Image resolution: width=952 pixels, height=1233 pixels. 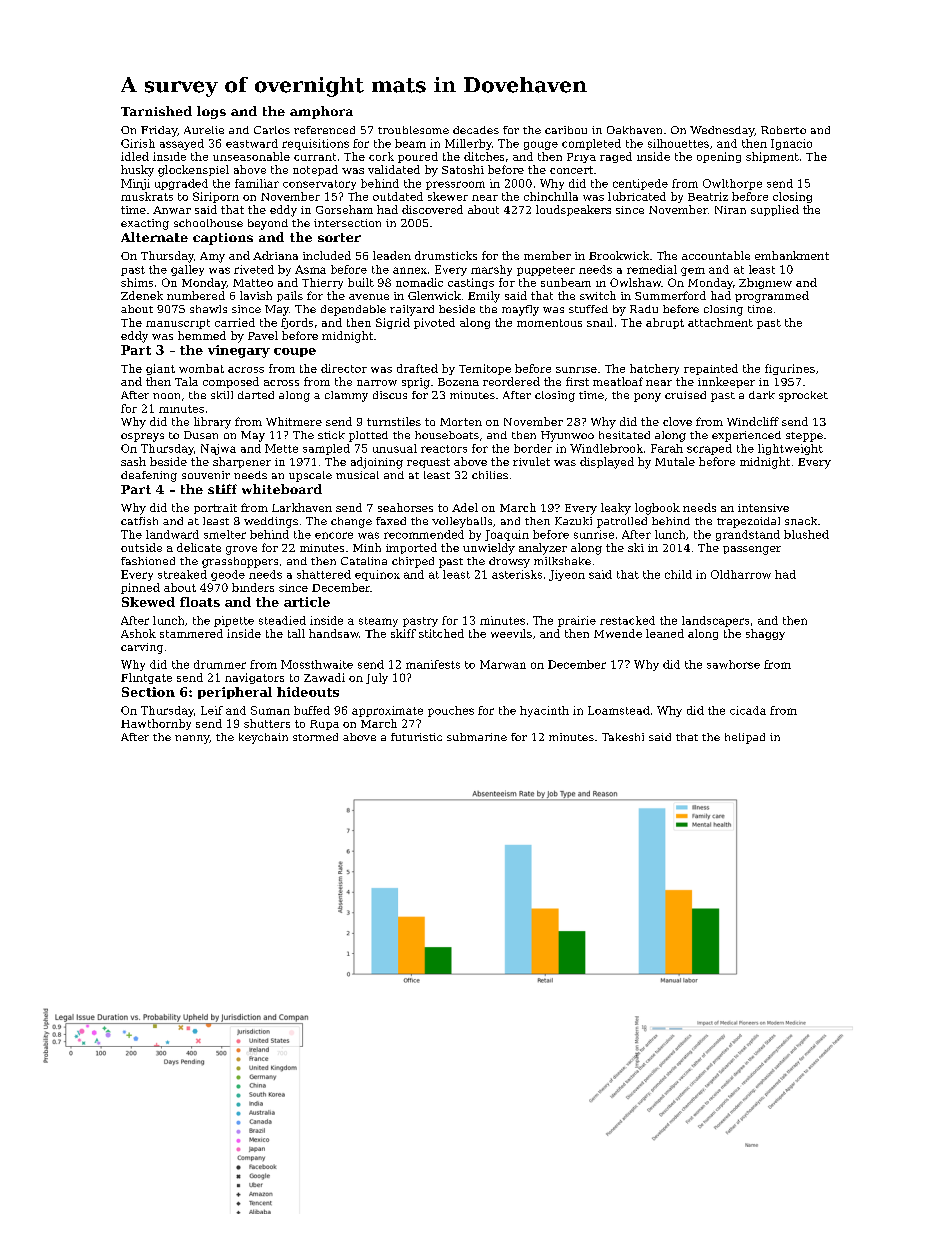 What do you see at coordinates (172, 534) in the screenshot?
I see `landward` at bounding box center [172, 534].
